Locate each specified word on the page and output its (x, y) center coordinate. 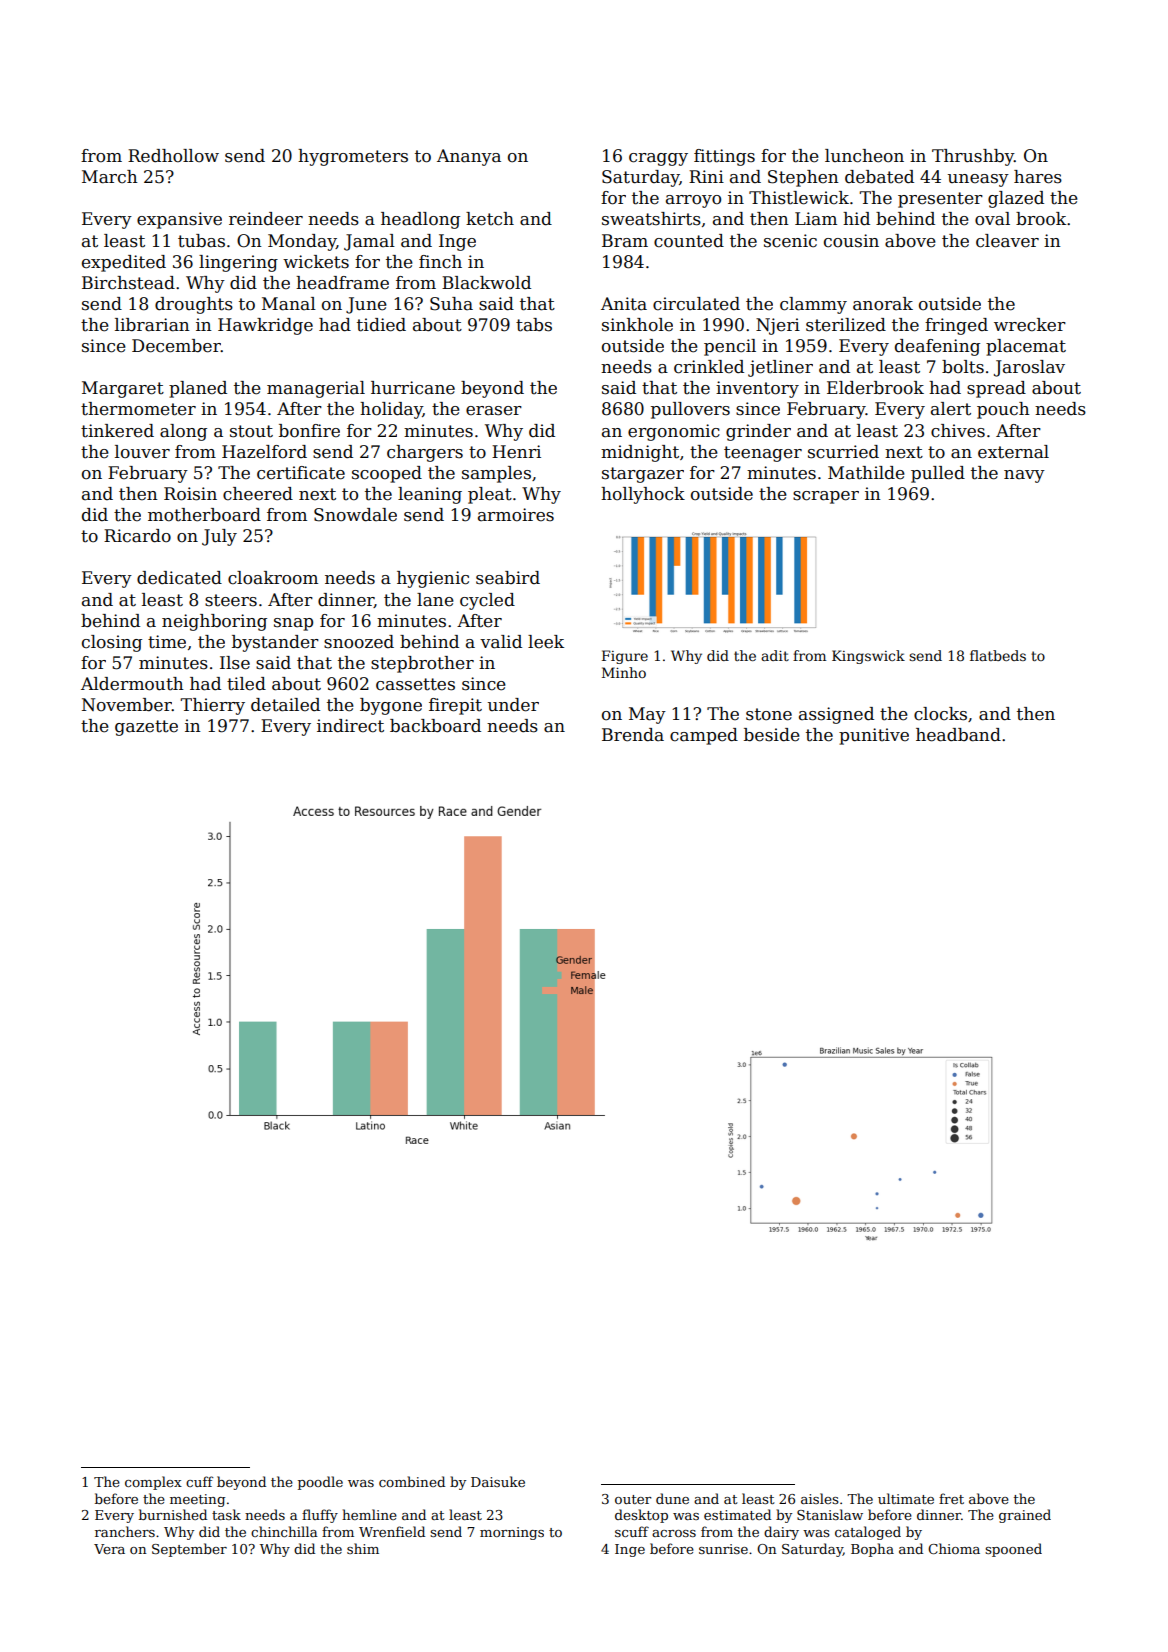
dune (672, 1498)
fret (951, 1498)
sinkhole (637, 325)
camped (704, 736)
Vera (109, 1549)
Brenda (633, 735)
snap (293, 624)
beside (772, 735)
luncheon (864, 156)
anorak (883, 304)
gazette (146, 728)
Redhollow (173, 156)
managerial (316, 389)
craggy (658, 159)
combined (412, 1481)
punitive (874, 736)
